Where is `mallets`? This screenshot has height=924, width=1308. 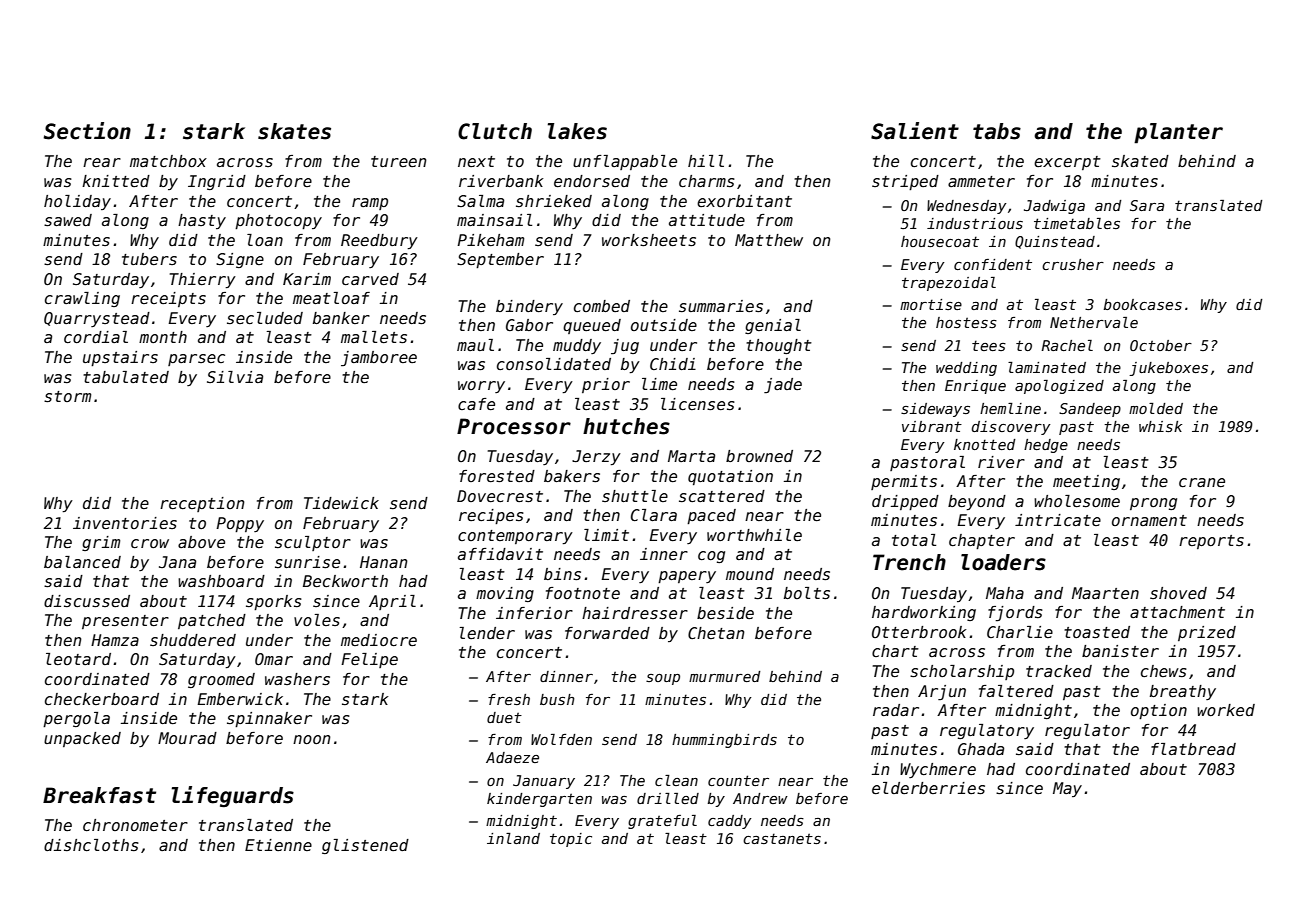
mallets is located at coordinates (374, 337).
